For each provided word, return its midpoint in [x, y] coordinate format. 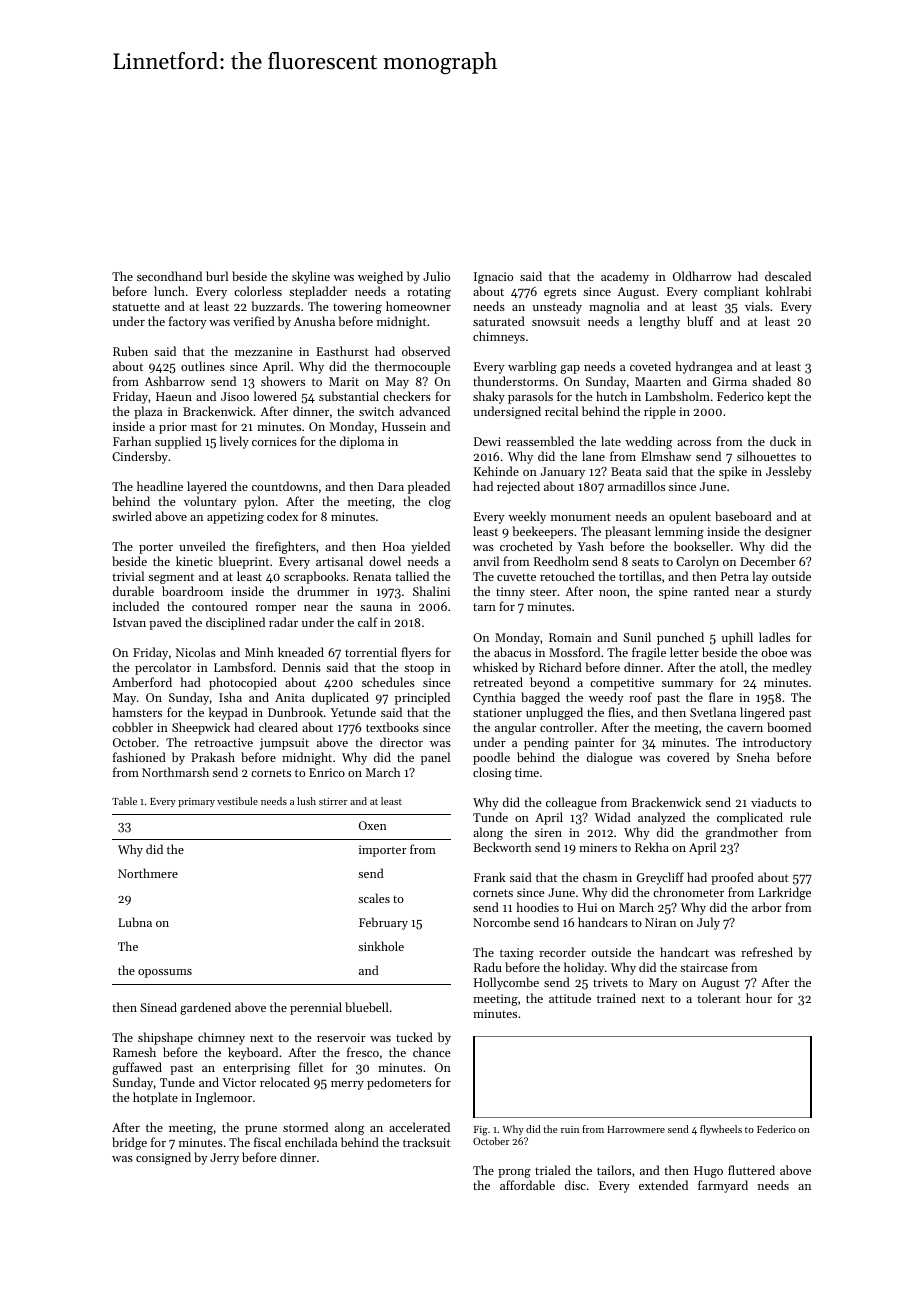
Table [124, 801]
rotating [429, 293]
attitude [570, 998]
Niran [660, 922]
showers [283, 381]
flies [619, 712]
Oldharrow [702, 276]
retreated [498, 682]
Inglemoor [224, 1098]
